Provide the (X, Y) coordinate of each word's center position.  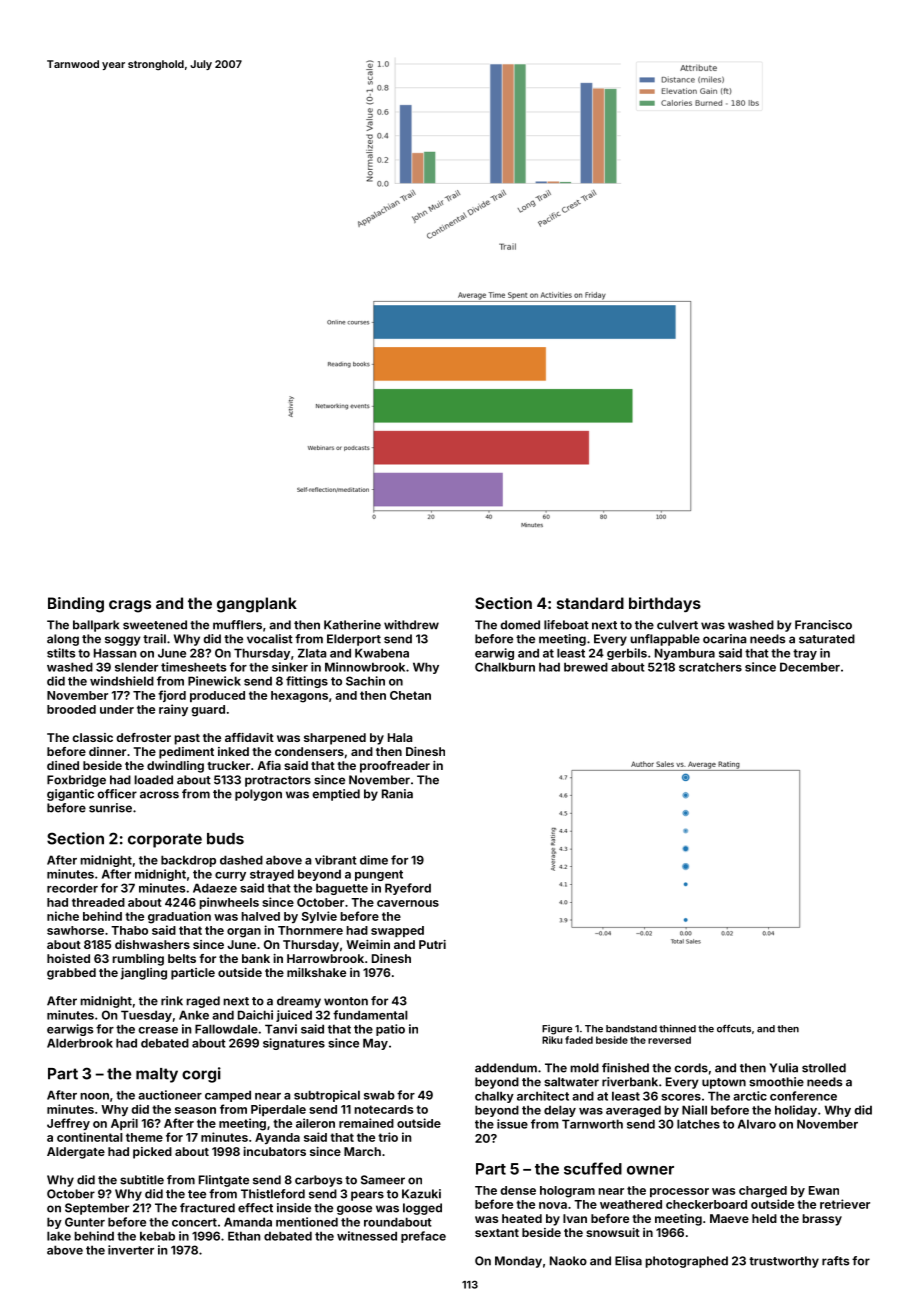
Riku (552, 1040)
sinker (290, 667)
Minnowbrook (365, 667)
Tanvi (281, 1029)
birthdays (665, 604)
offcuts (734, 1029)
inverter (131, 1250)
